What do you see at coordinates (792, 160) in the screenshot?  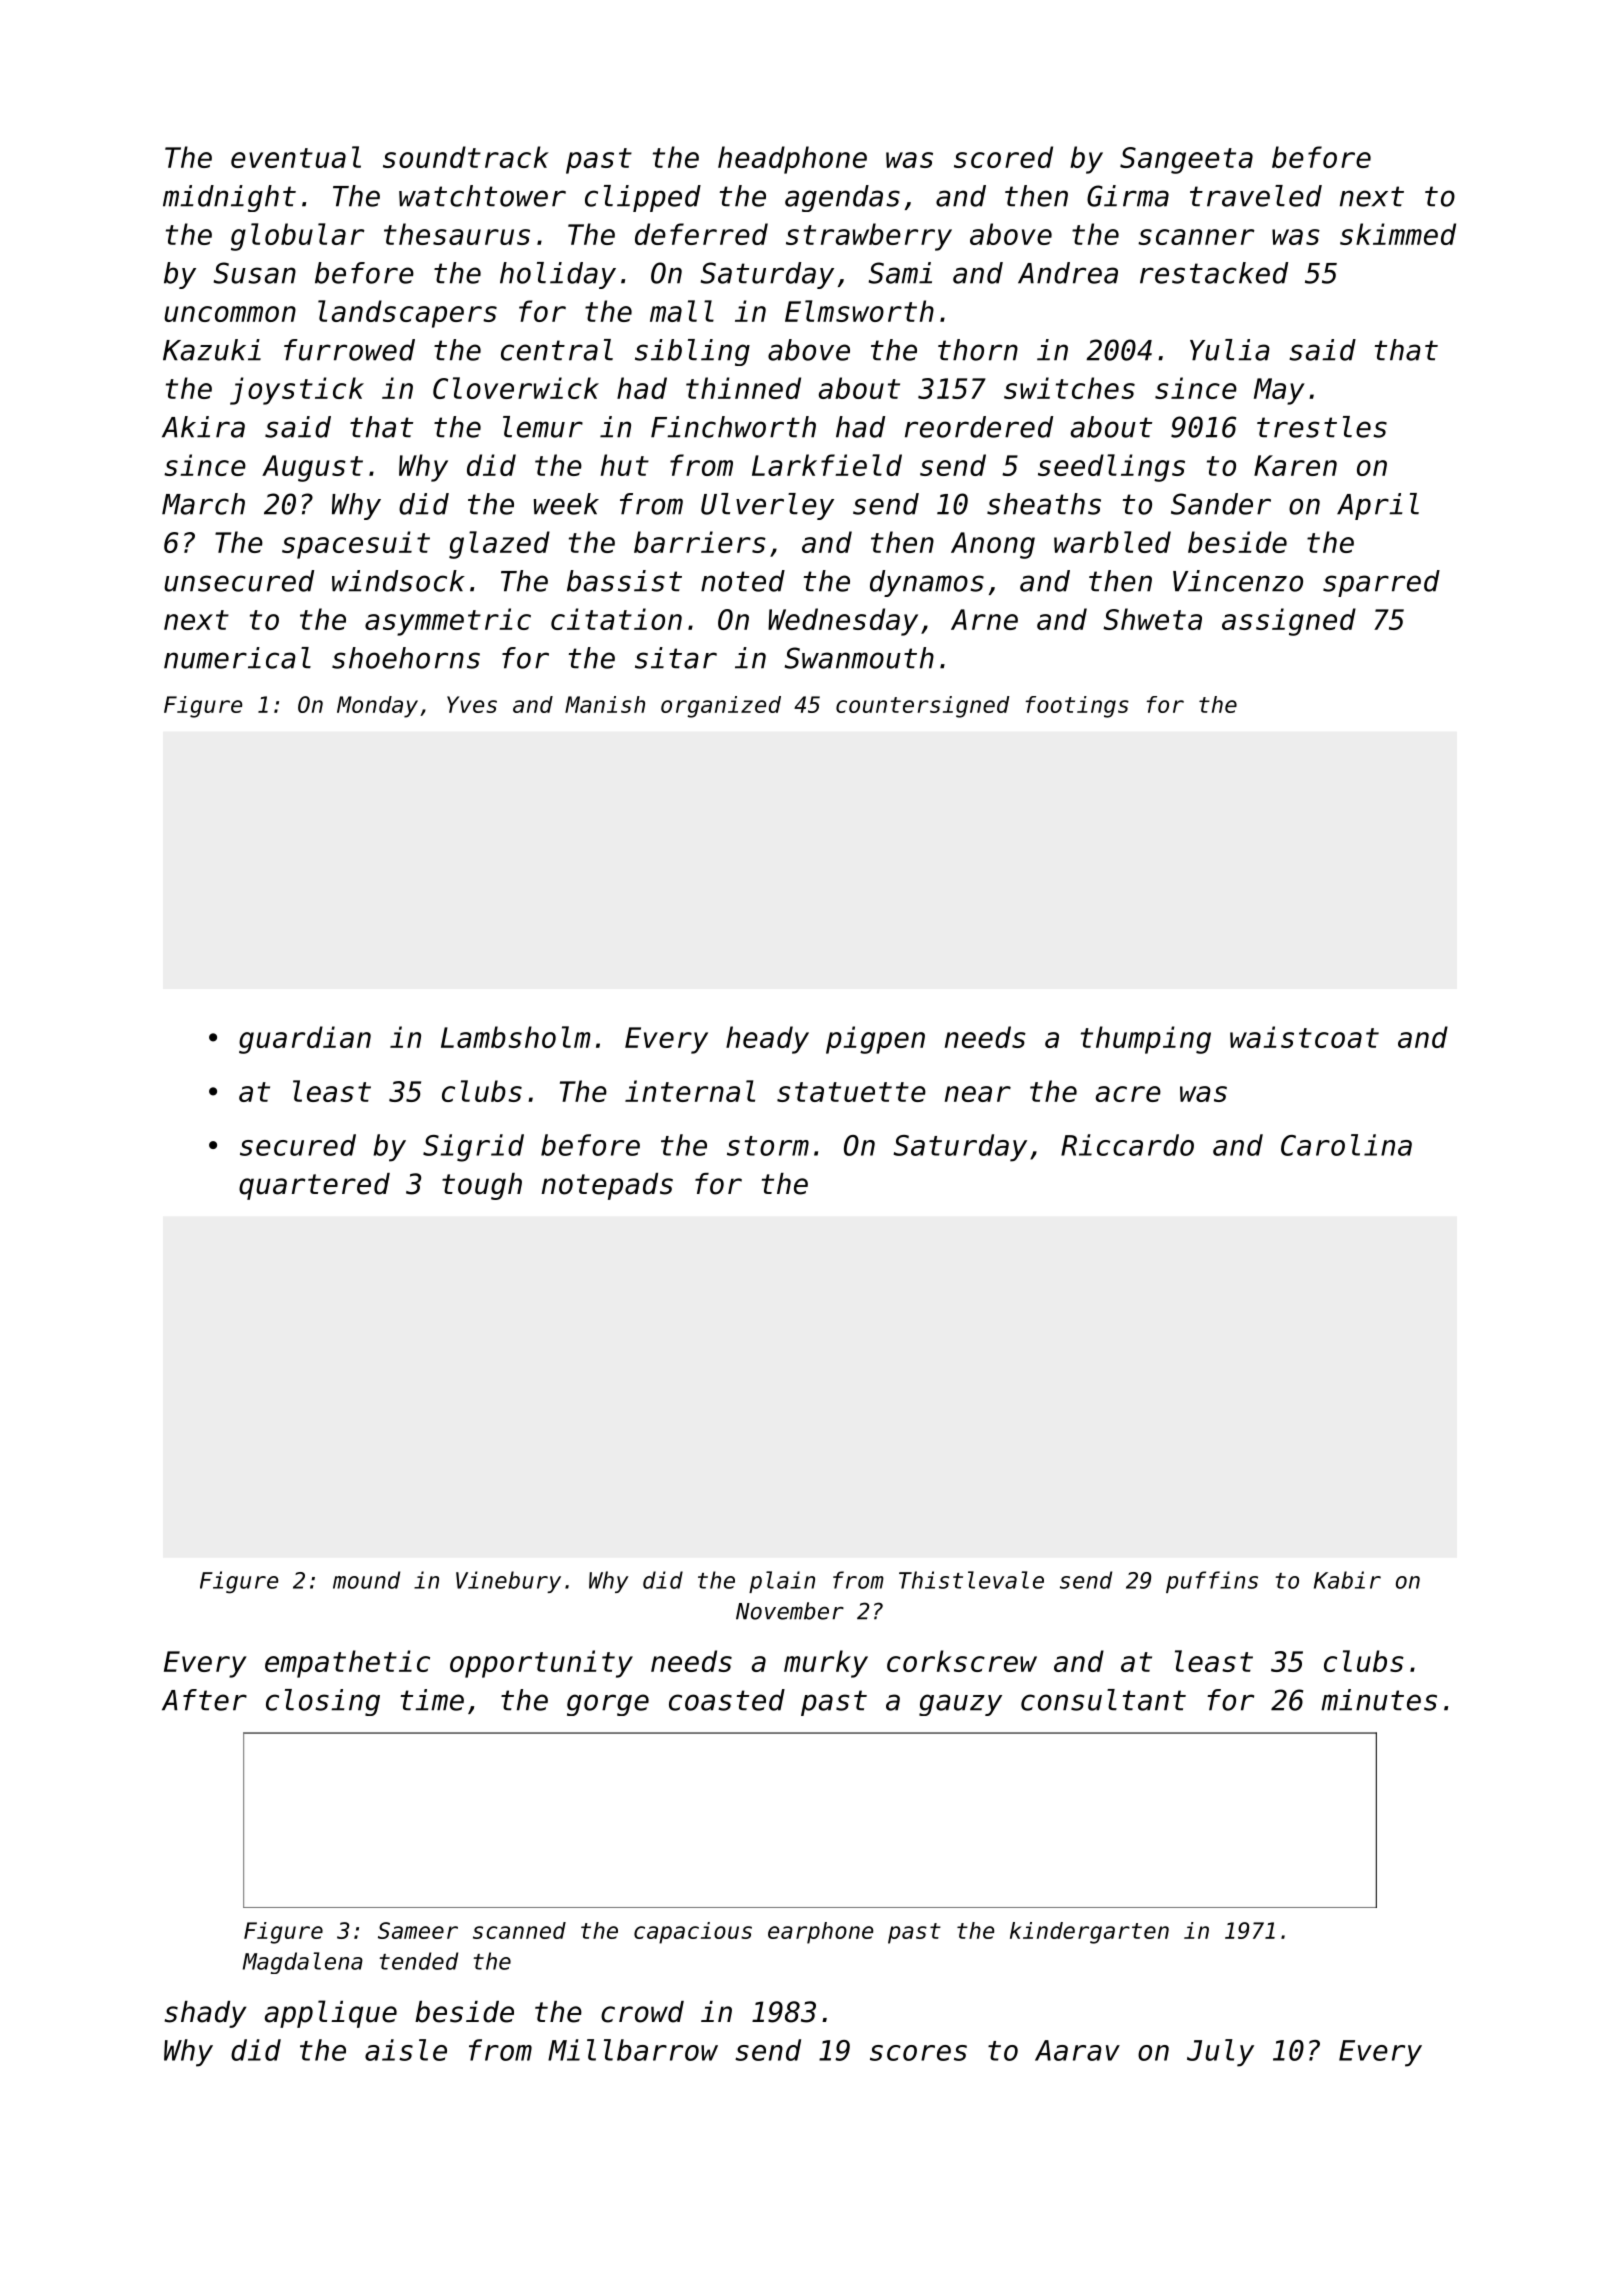 I see `headphone` at bounding box center [792, 160].
